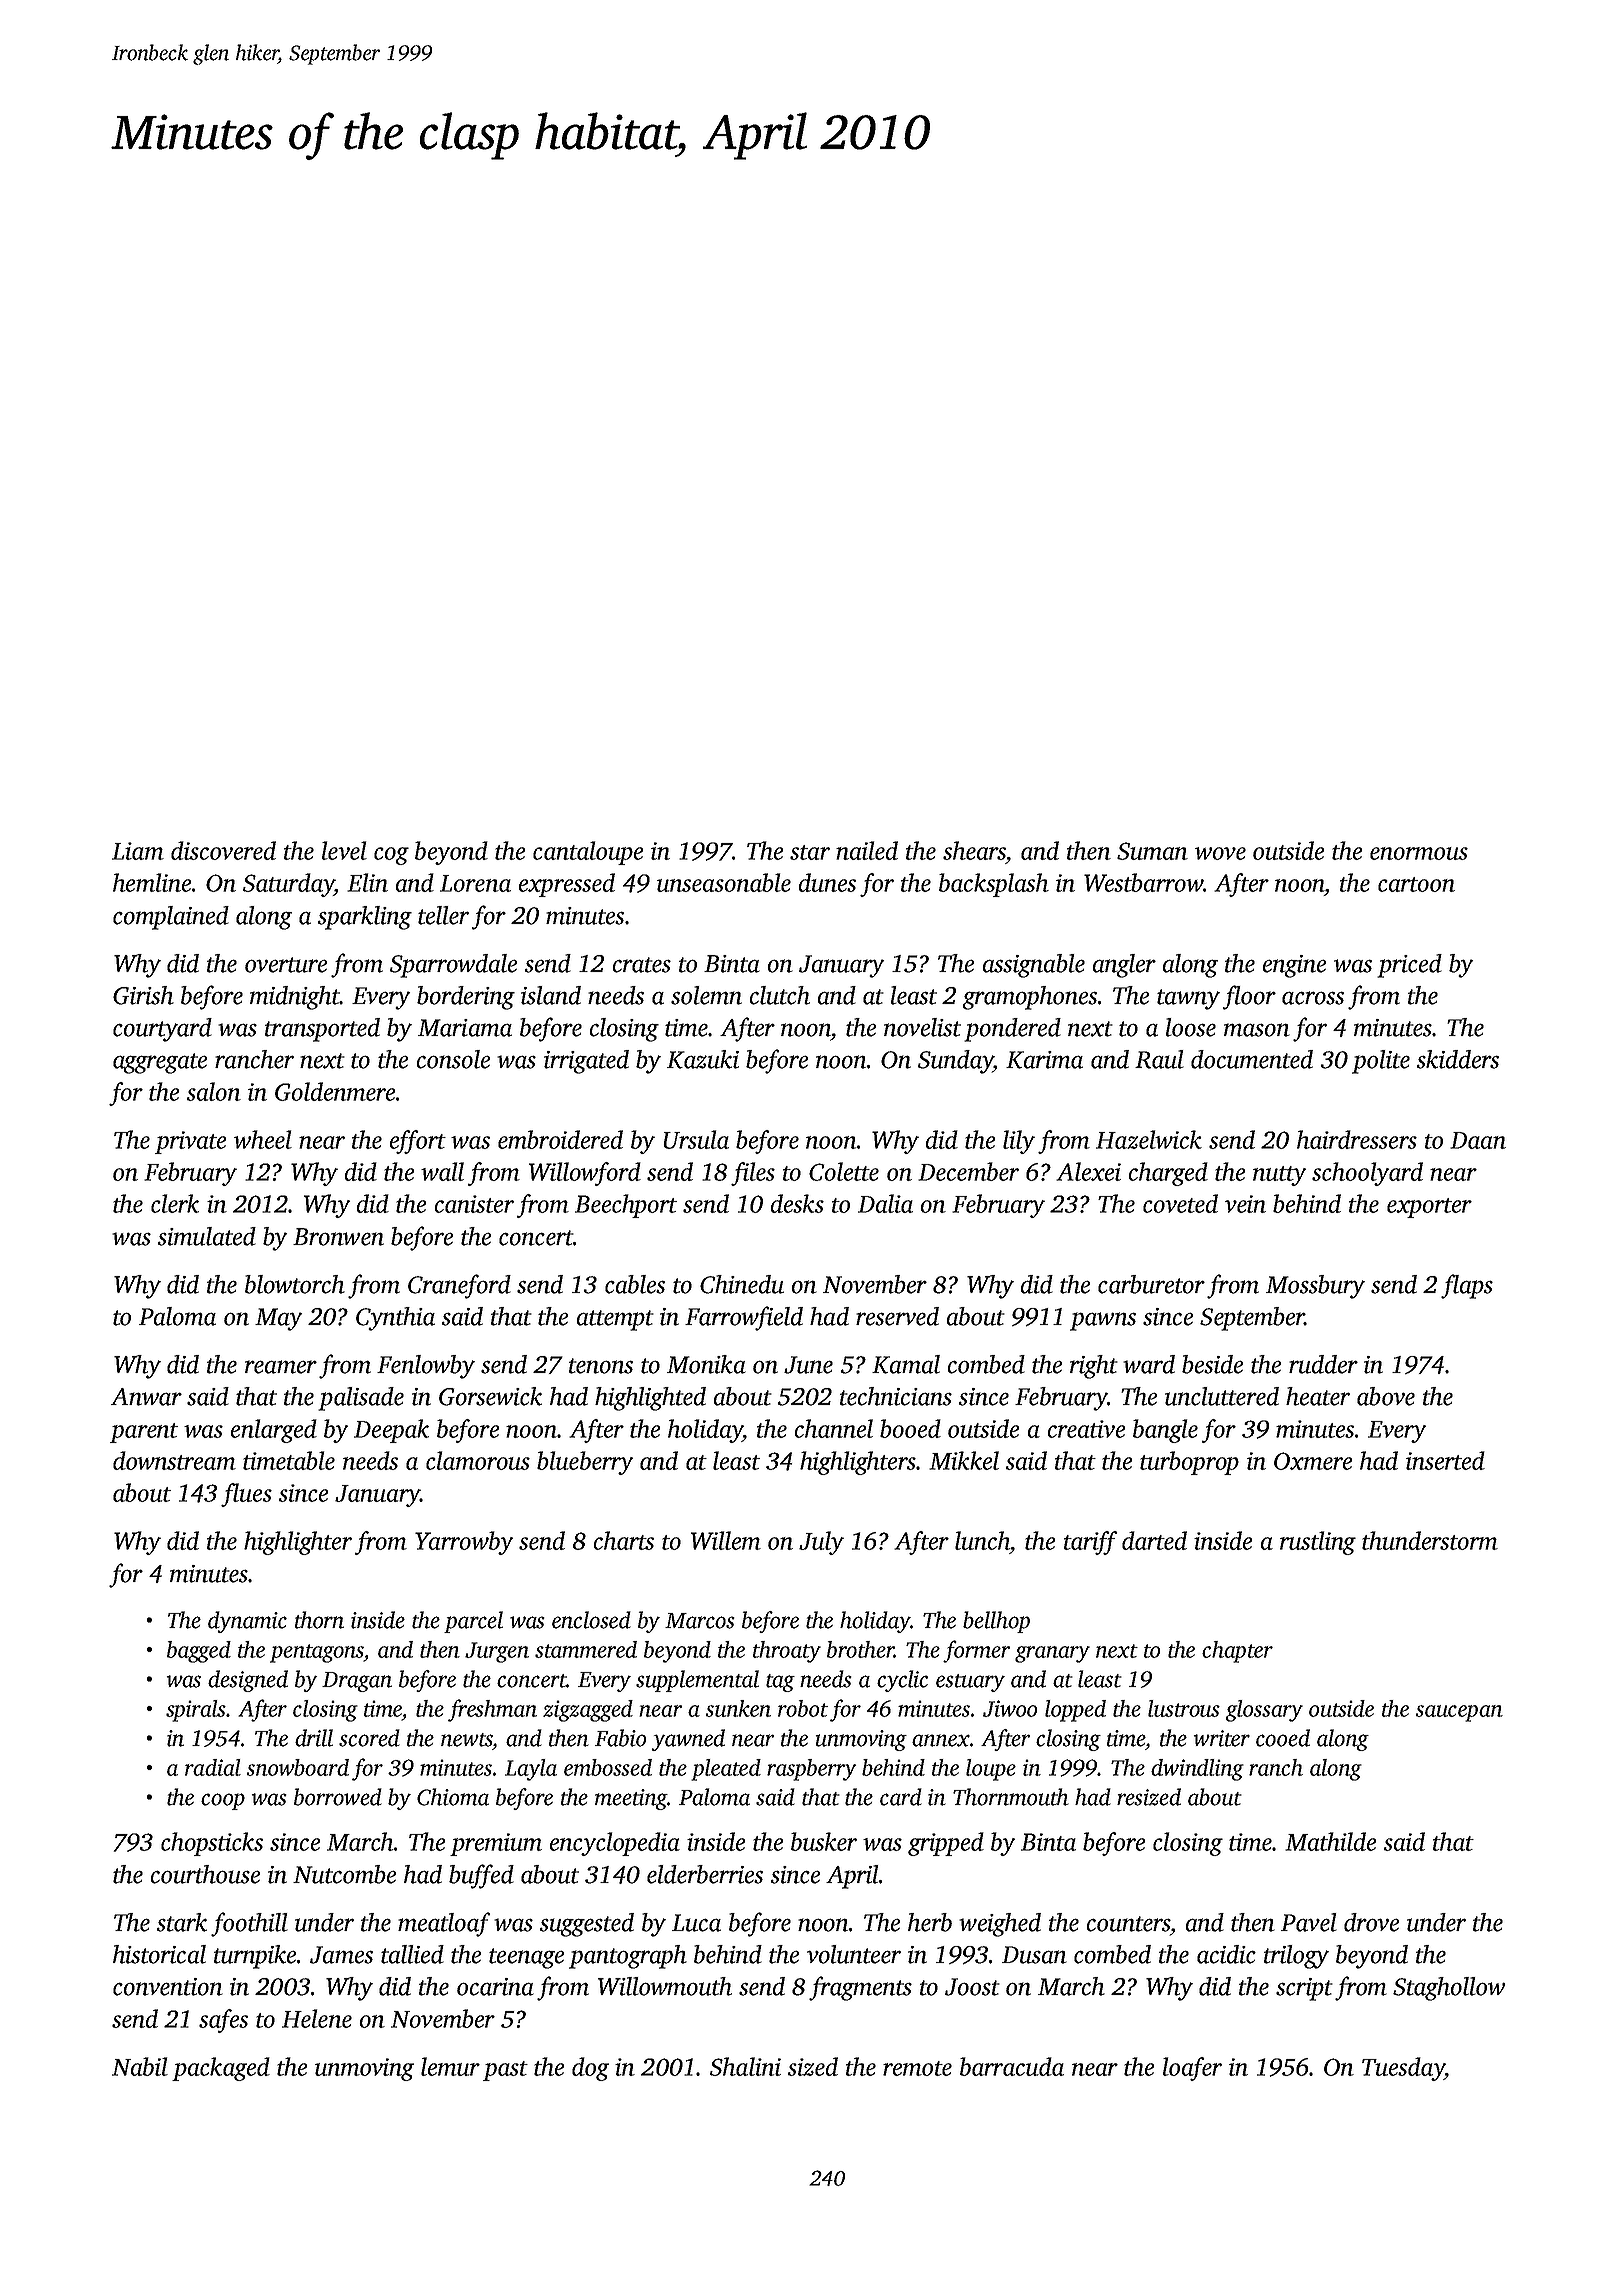 The height and width of the screenshot is (2292, 1620). I want to click on unseasonable, so click(724, 882).
